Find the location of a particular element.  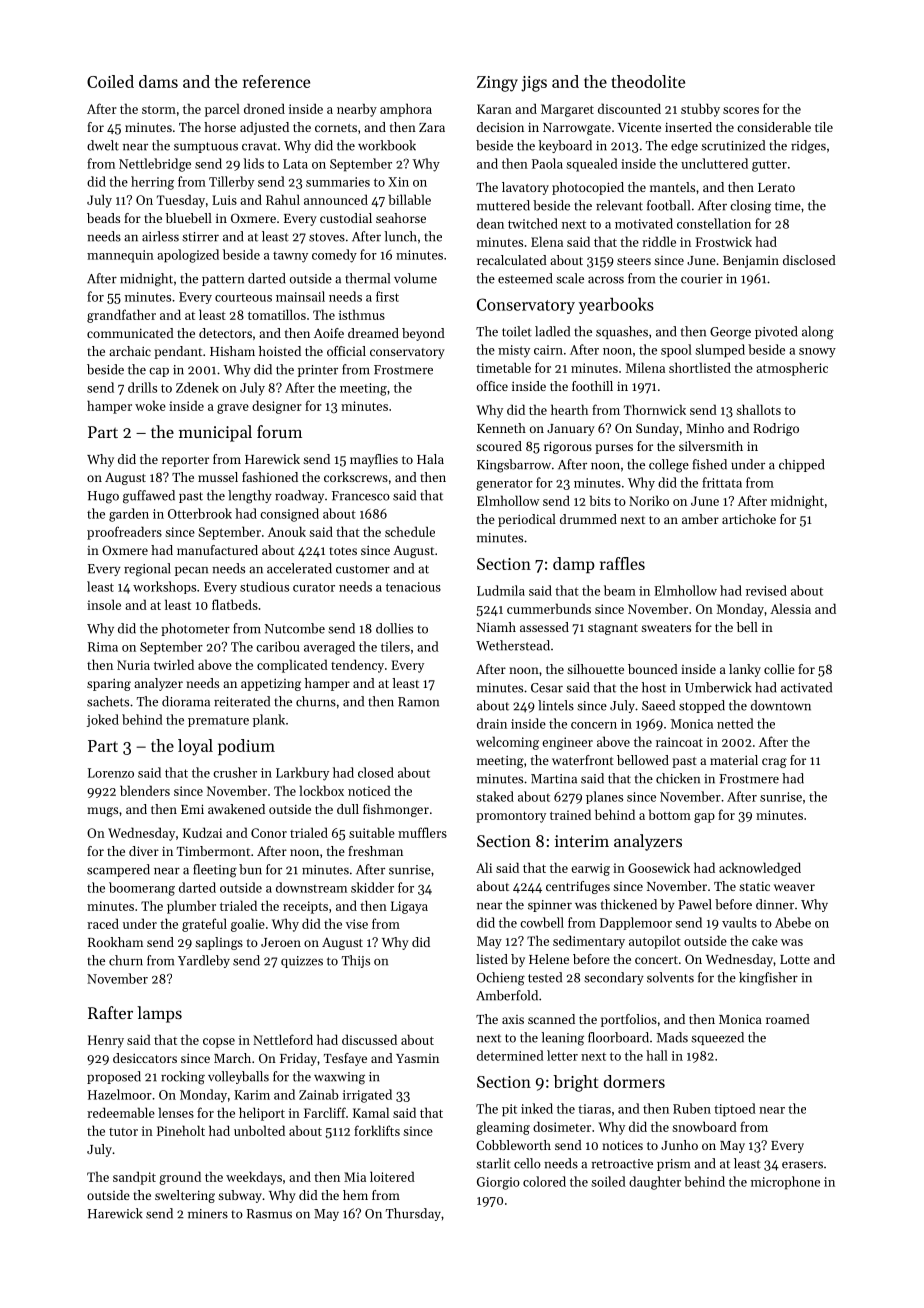

ridges is located at coordinates (808, 147).
